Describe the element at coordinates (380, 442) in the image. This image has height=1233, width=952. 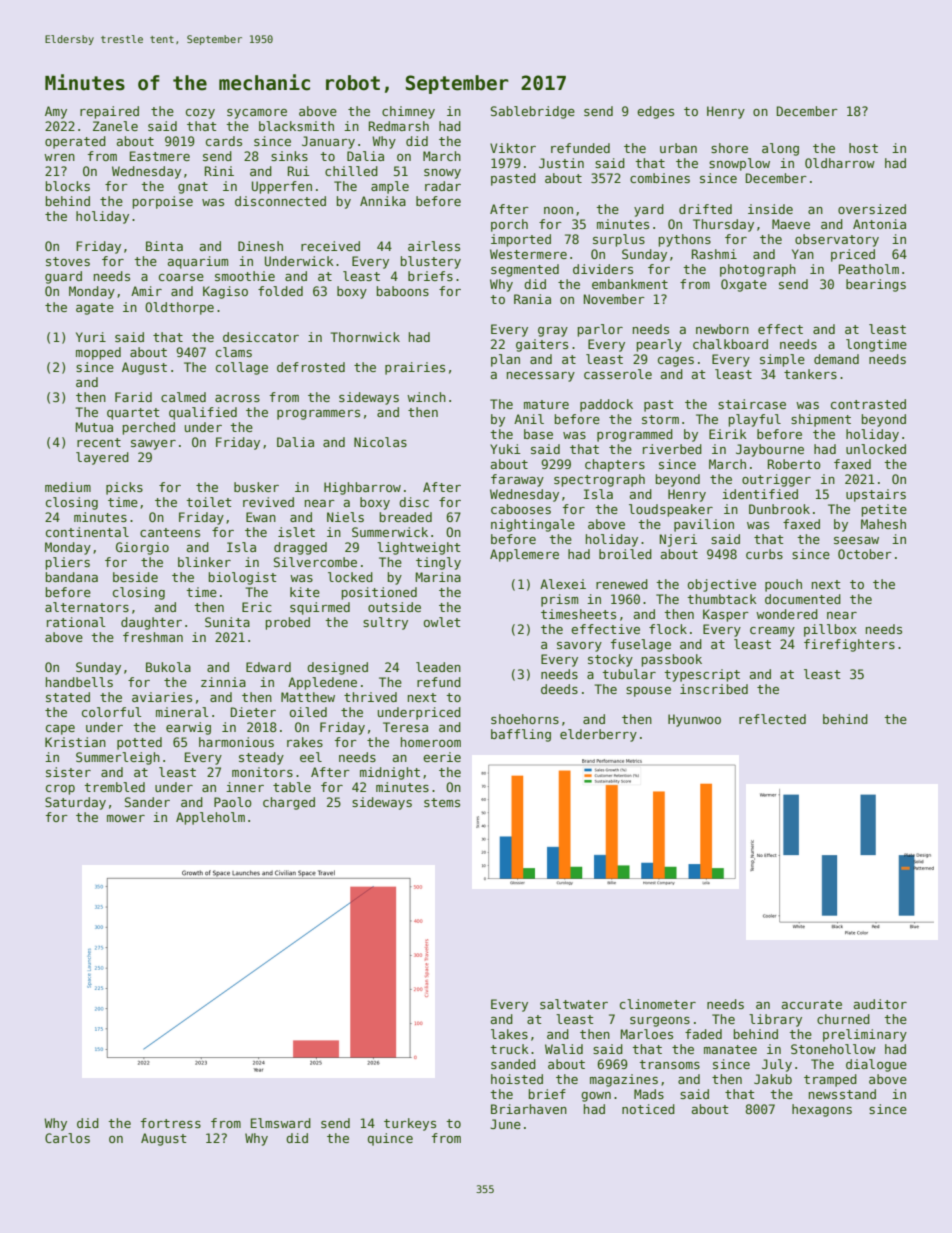
I see `Nicolas` at that location.
